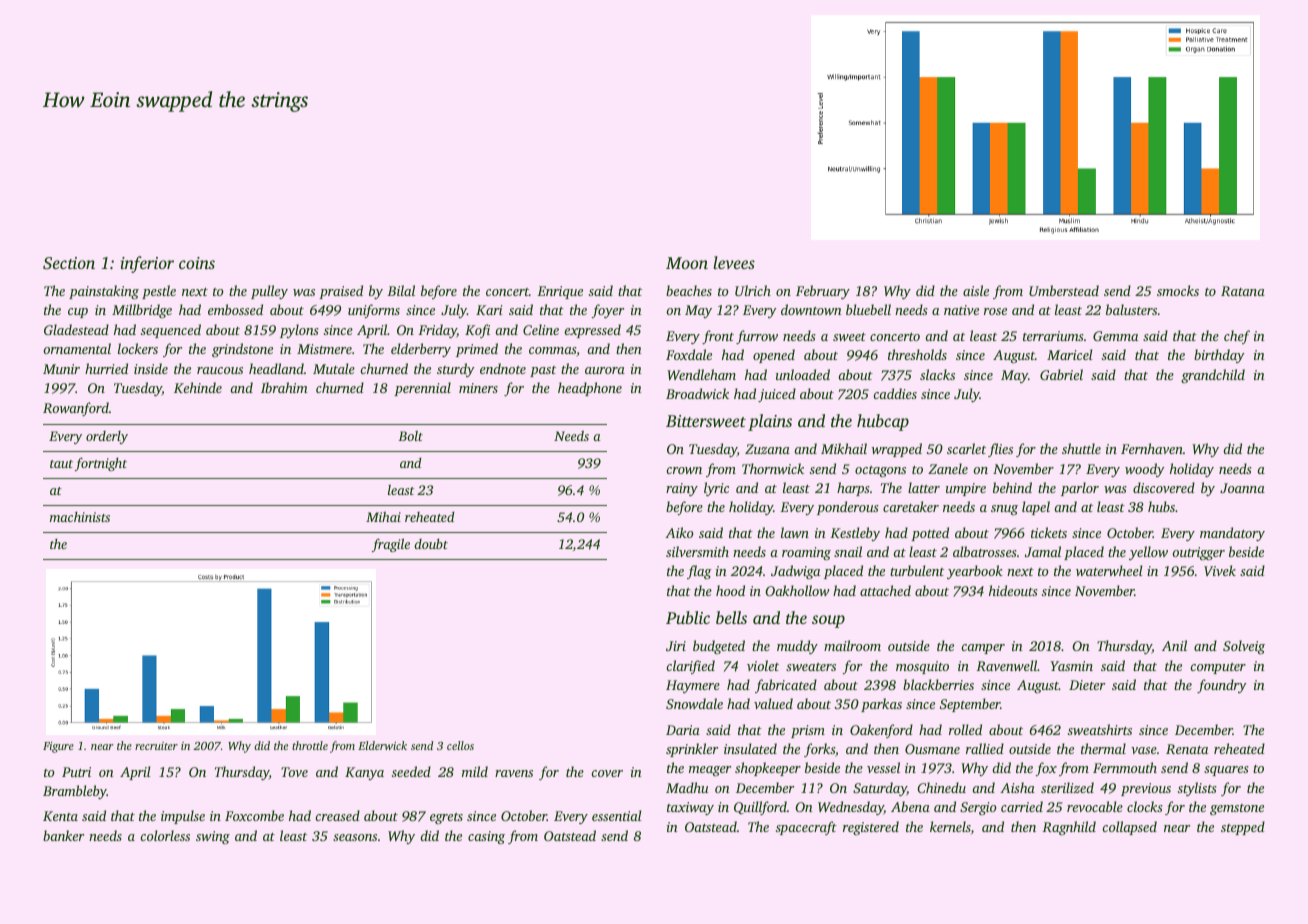 The image size is (1308, 924). I want to click on Munir, so click(61, 369).
